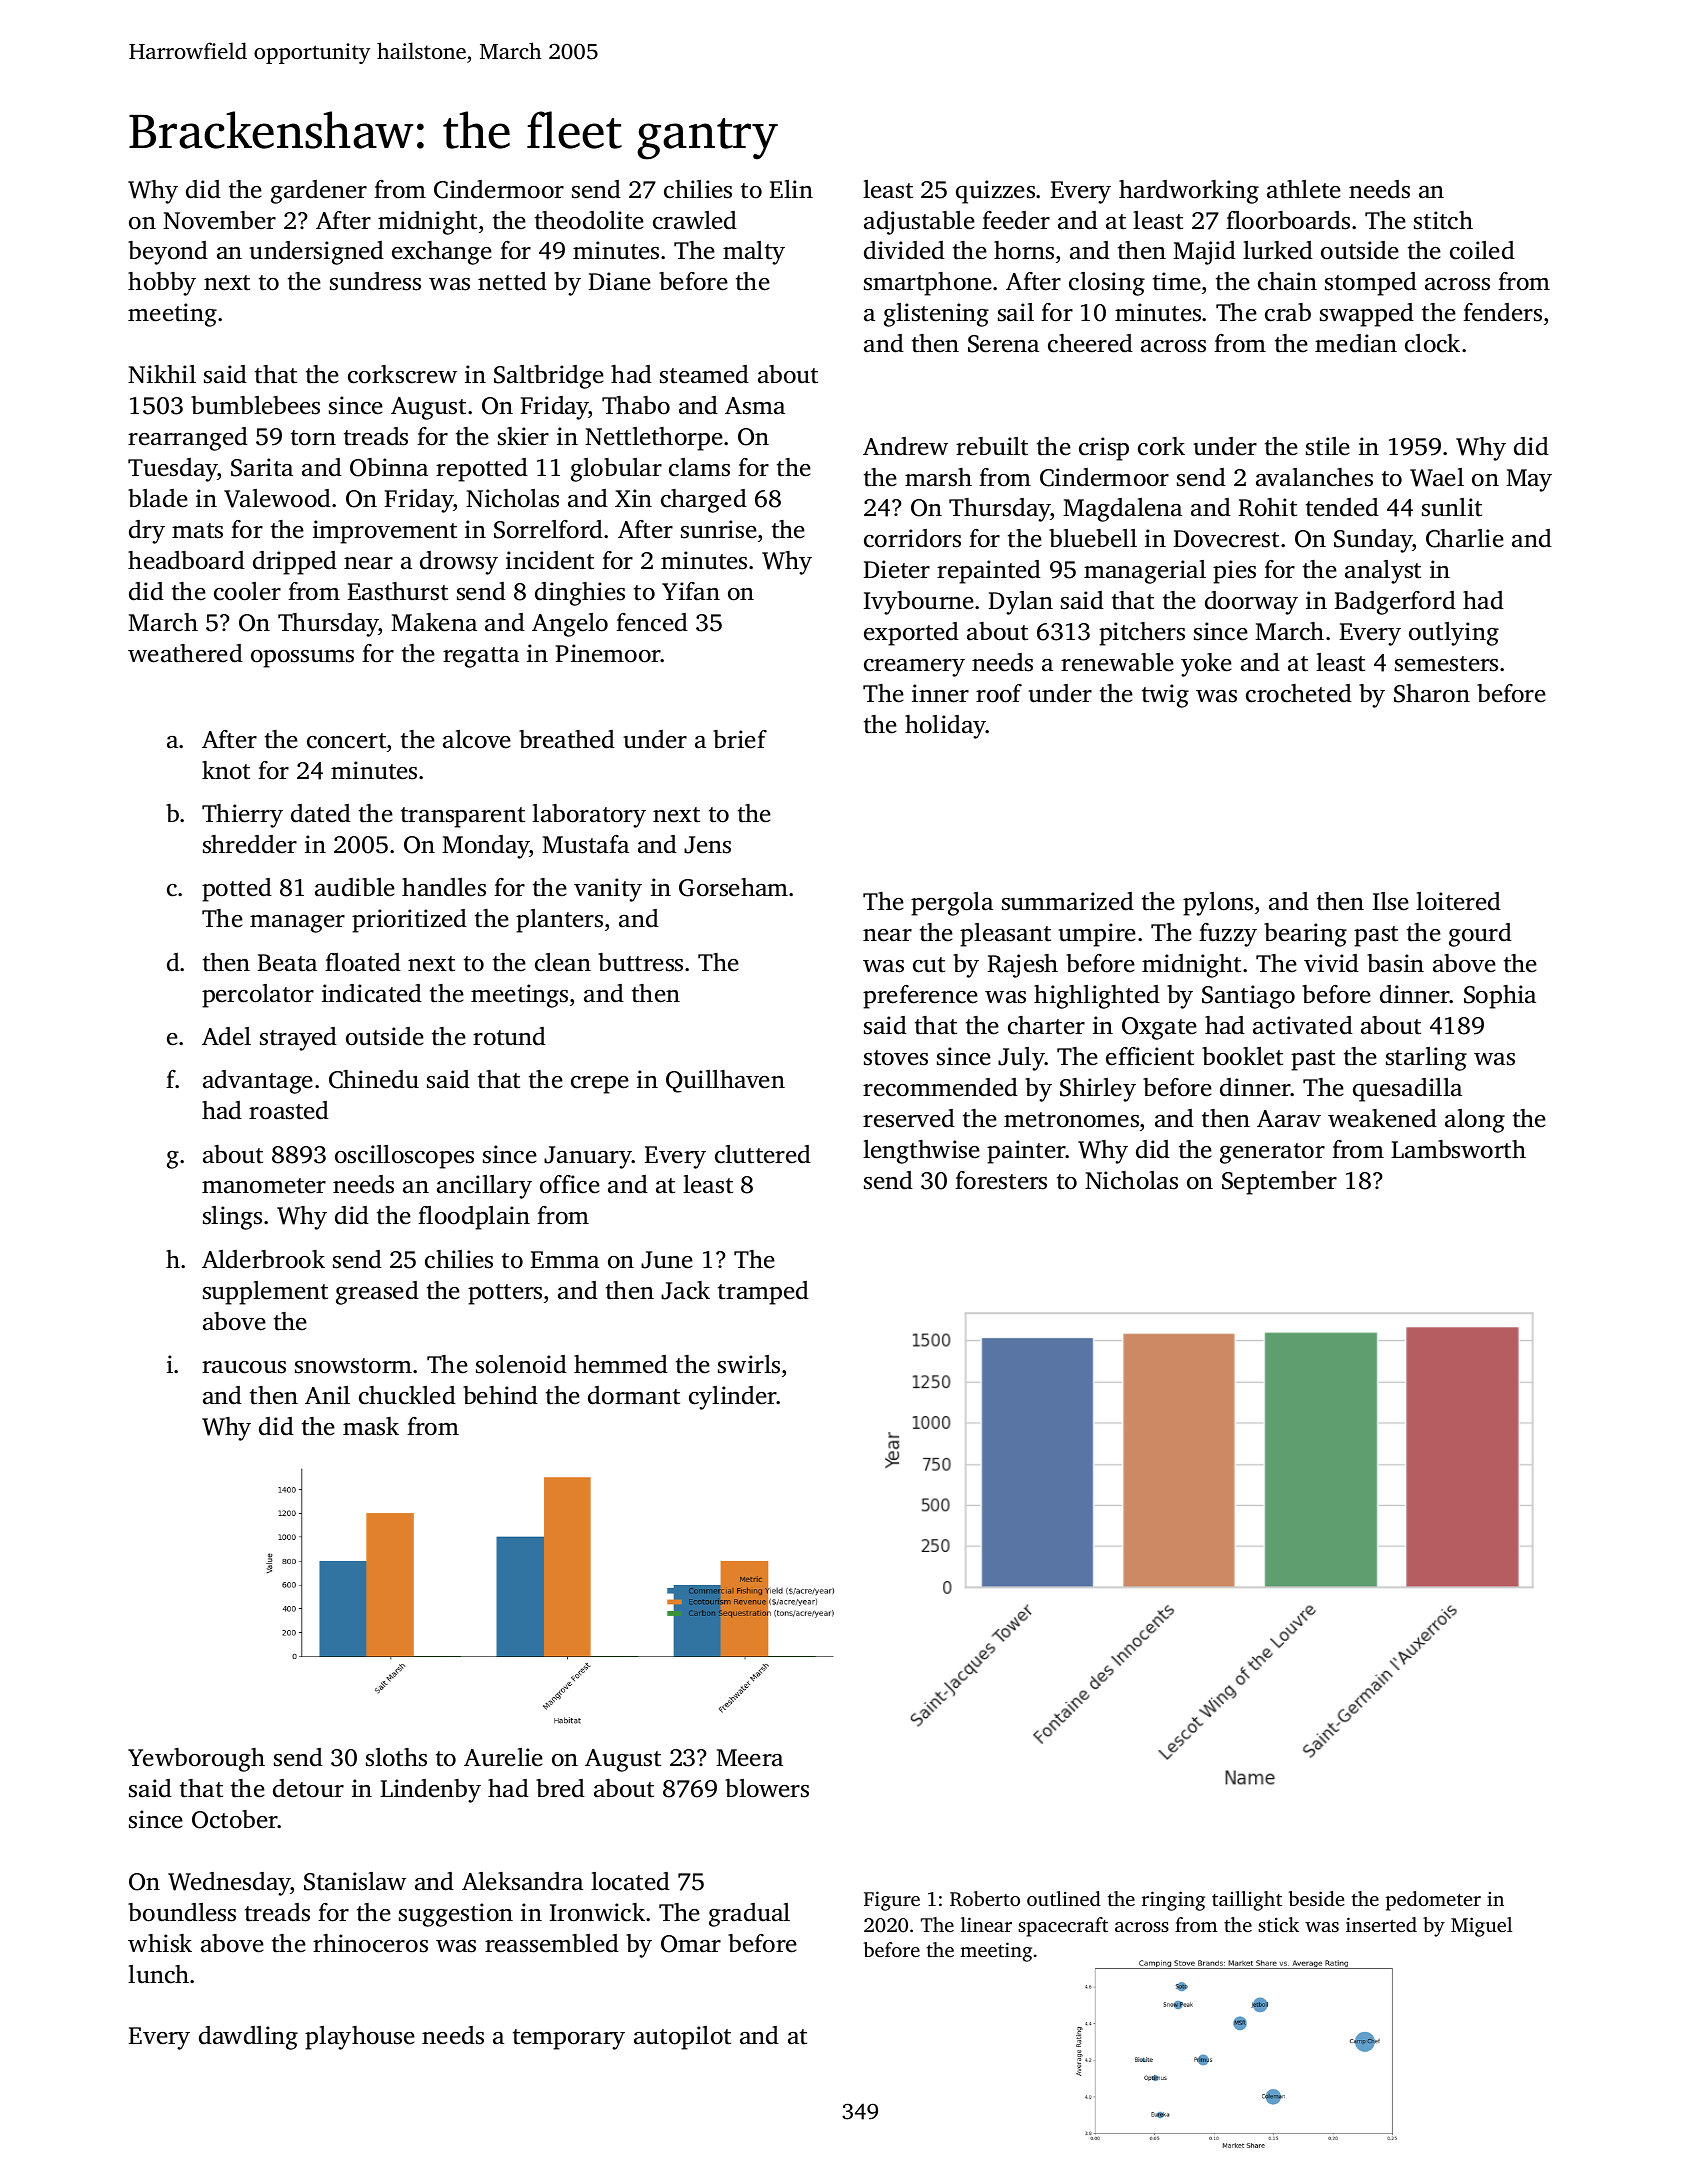  What do you see at coordinates (754, 253) in the screenshot?
I see `malty` at bounding box center [754, 253].
